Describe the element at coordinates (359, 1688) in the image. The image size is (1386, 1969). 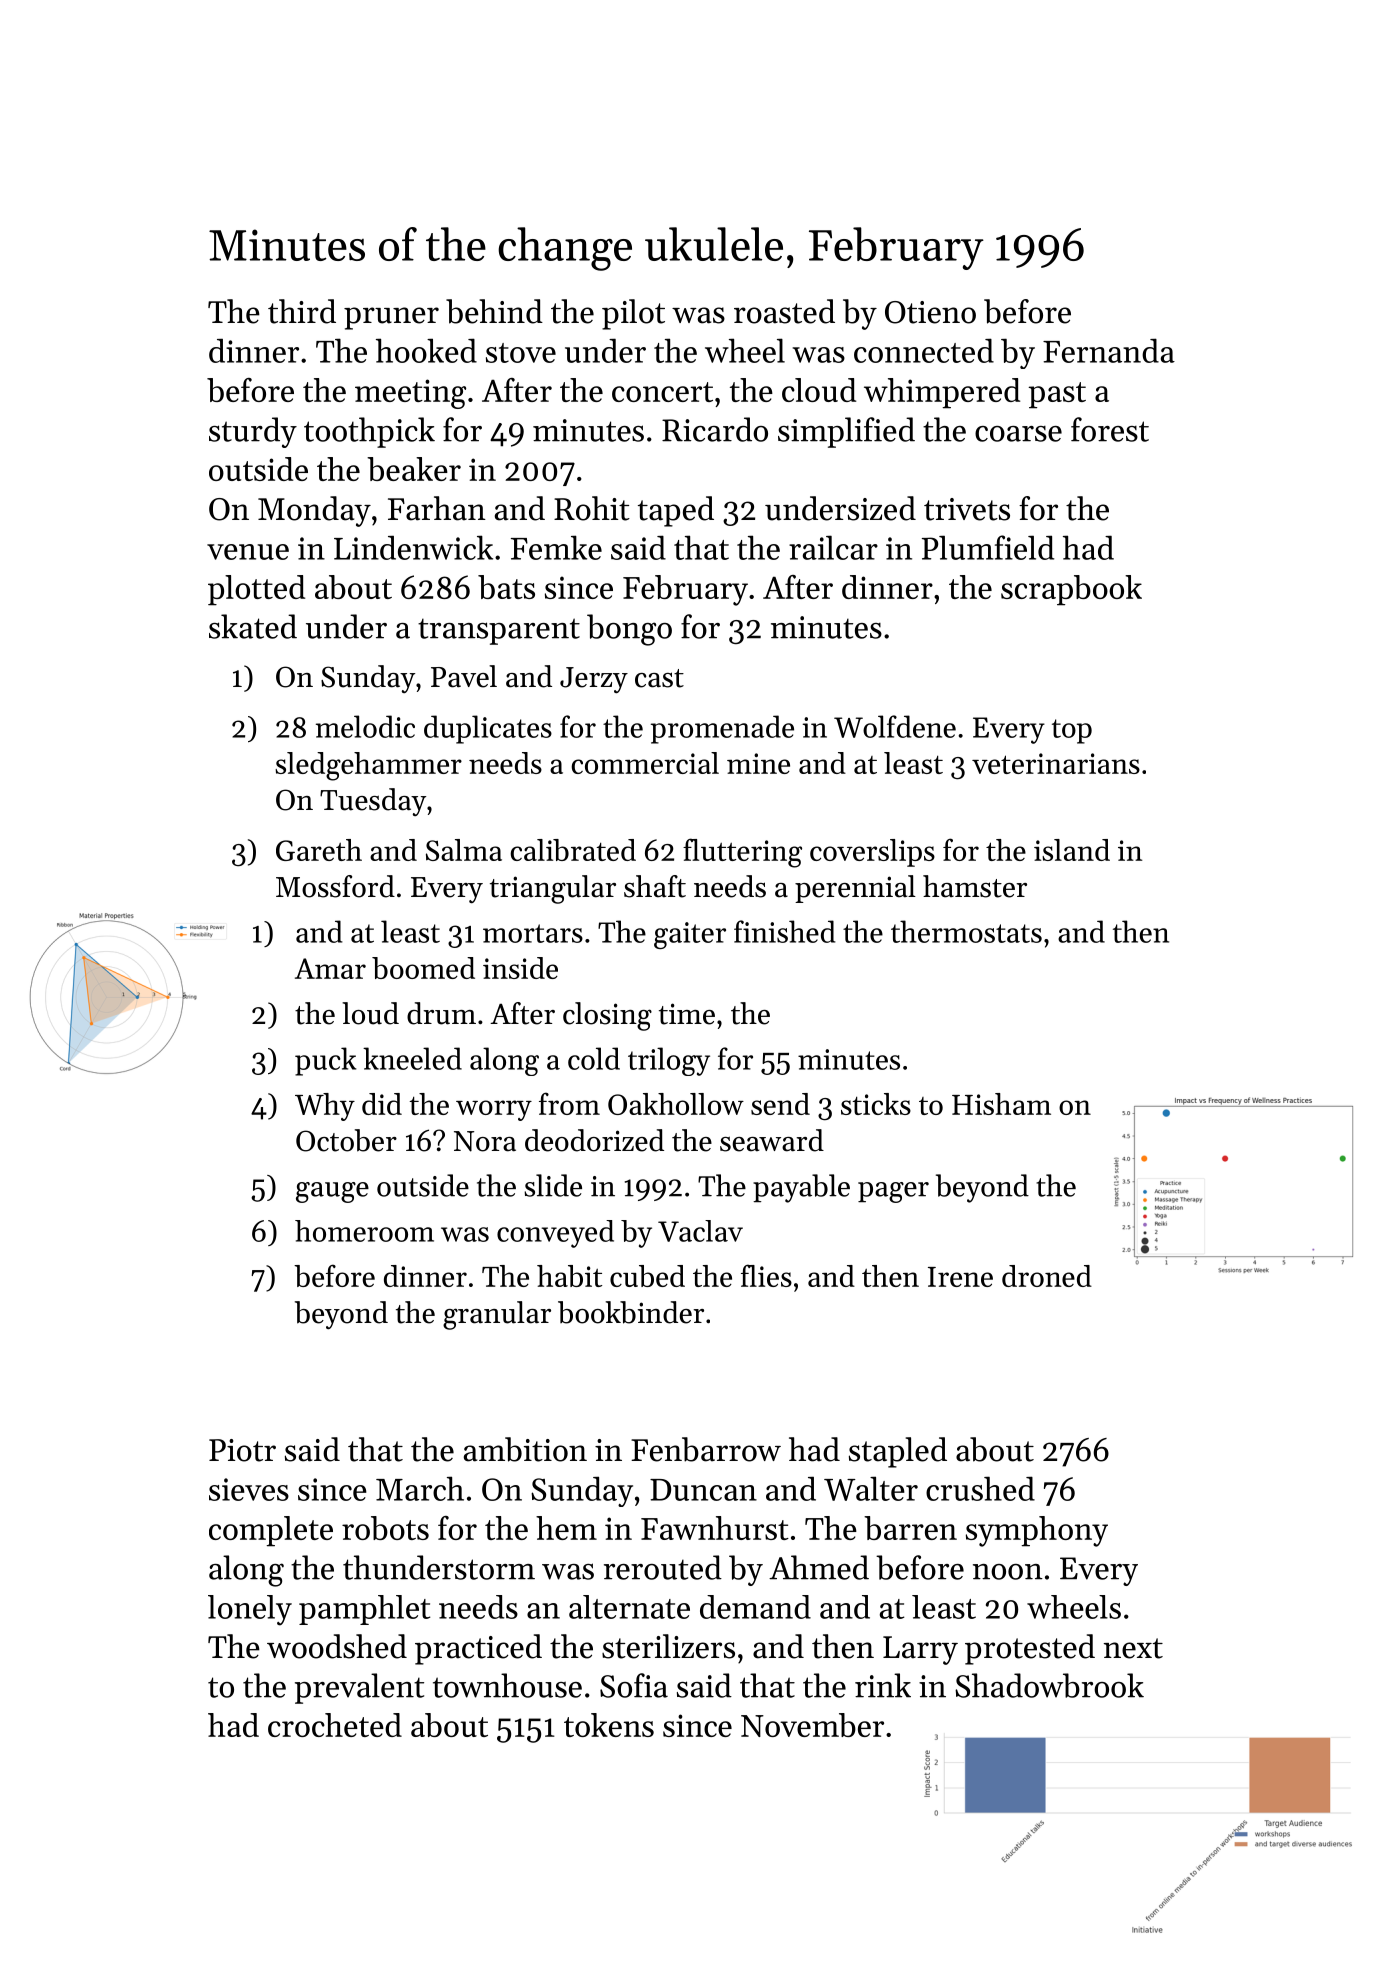
I see `prevalent` at that location.
